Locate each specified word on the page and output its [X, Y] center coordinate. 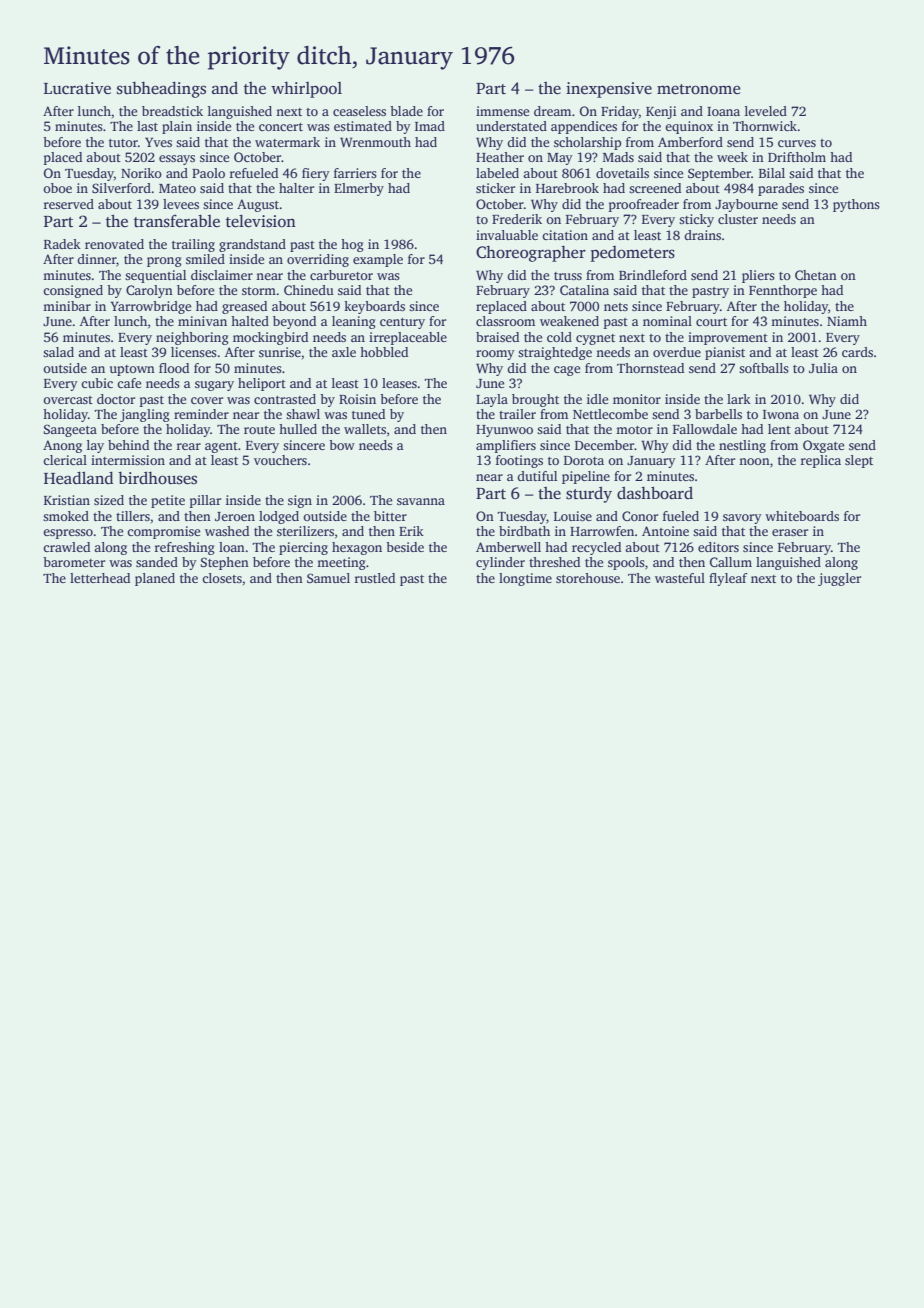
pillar [205, 501]
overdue [677, 352]
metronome [699, 89]
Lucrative [77, 88]
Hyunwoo [504, 431]
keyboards [374, 307]
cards [857, 352]
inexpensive [609, 90]
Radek [62, 244]
